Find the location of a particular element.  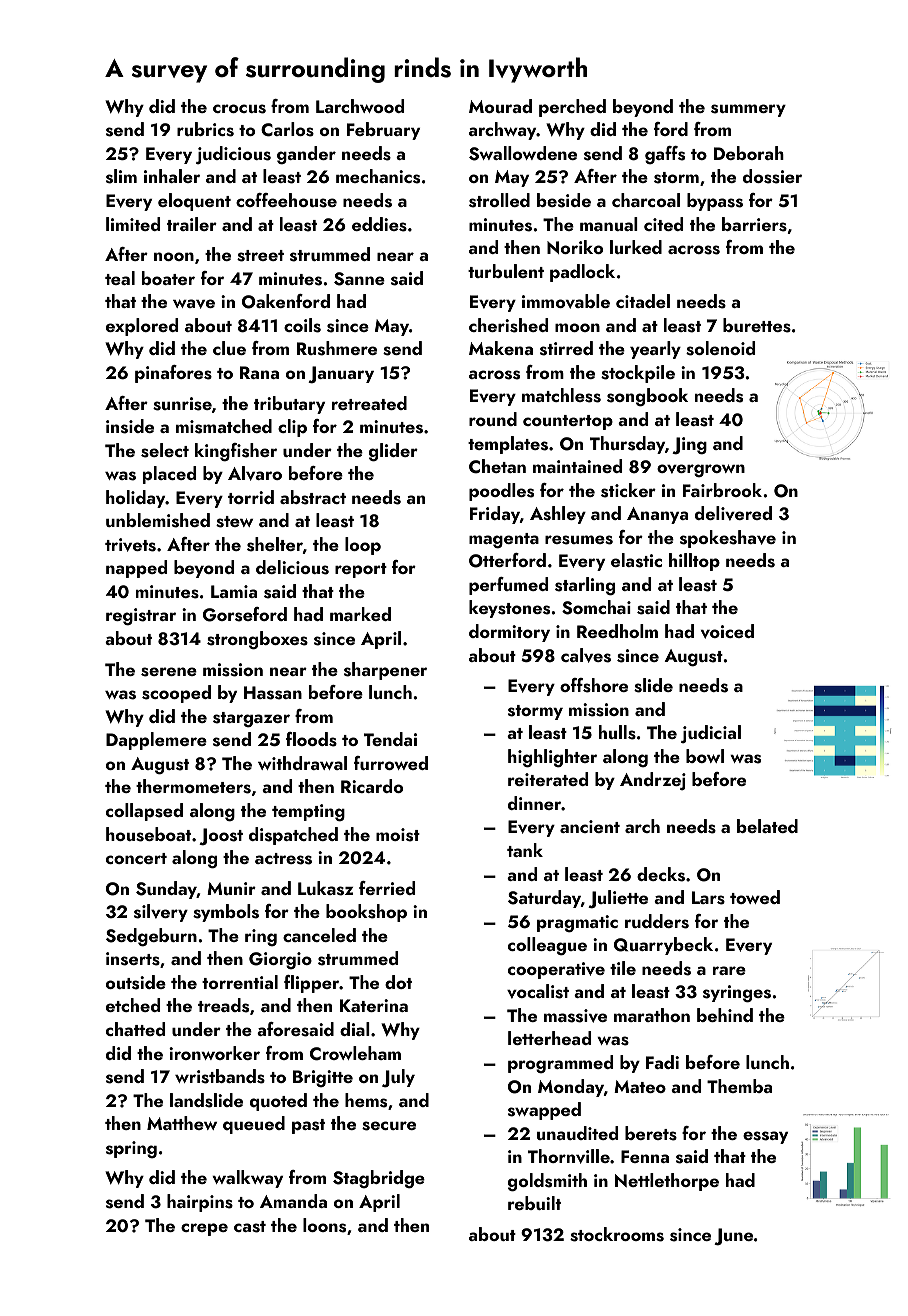

boater is located at coordinates (168, 278).
